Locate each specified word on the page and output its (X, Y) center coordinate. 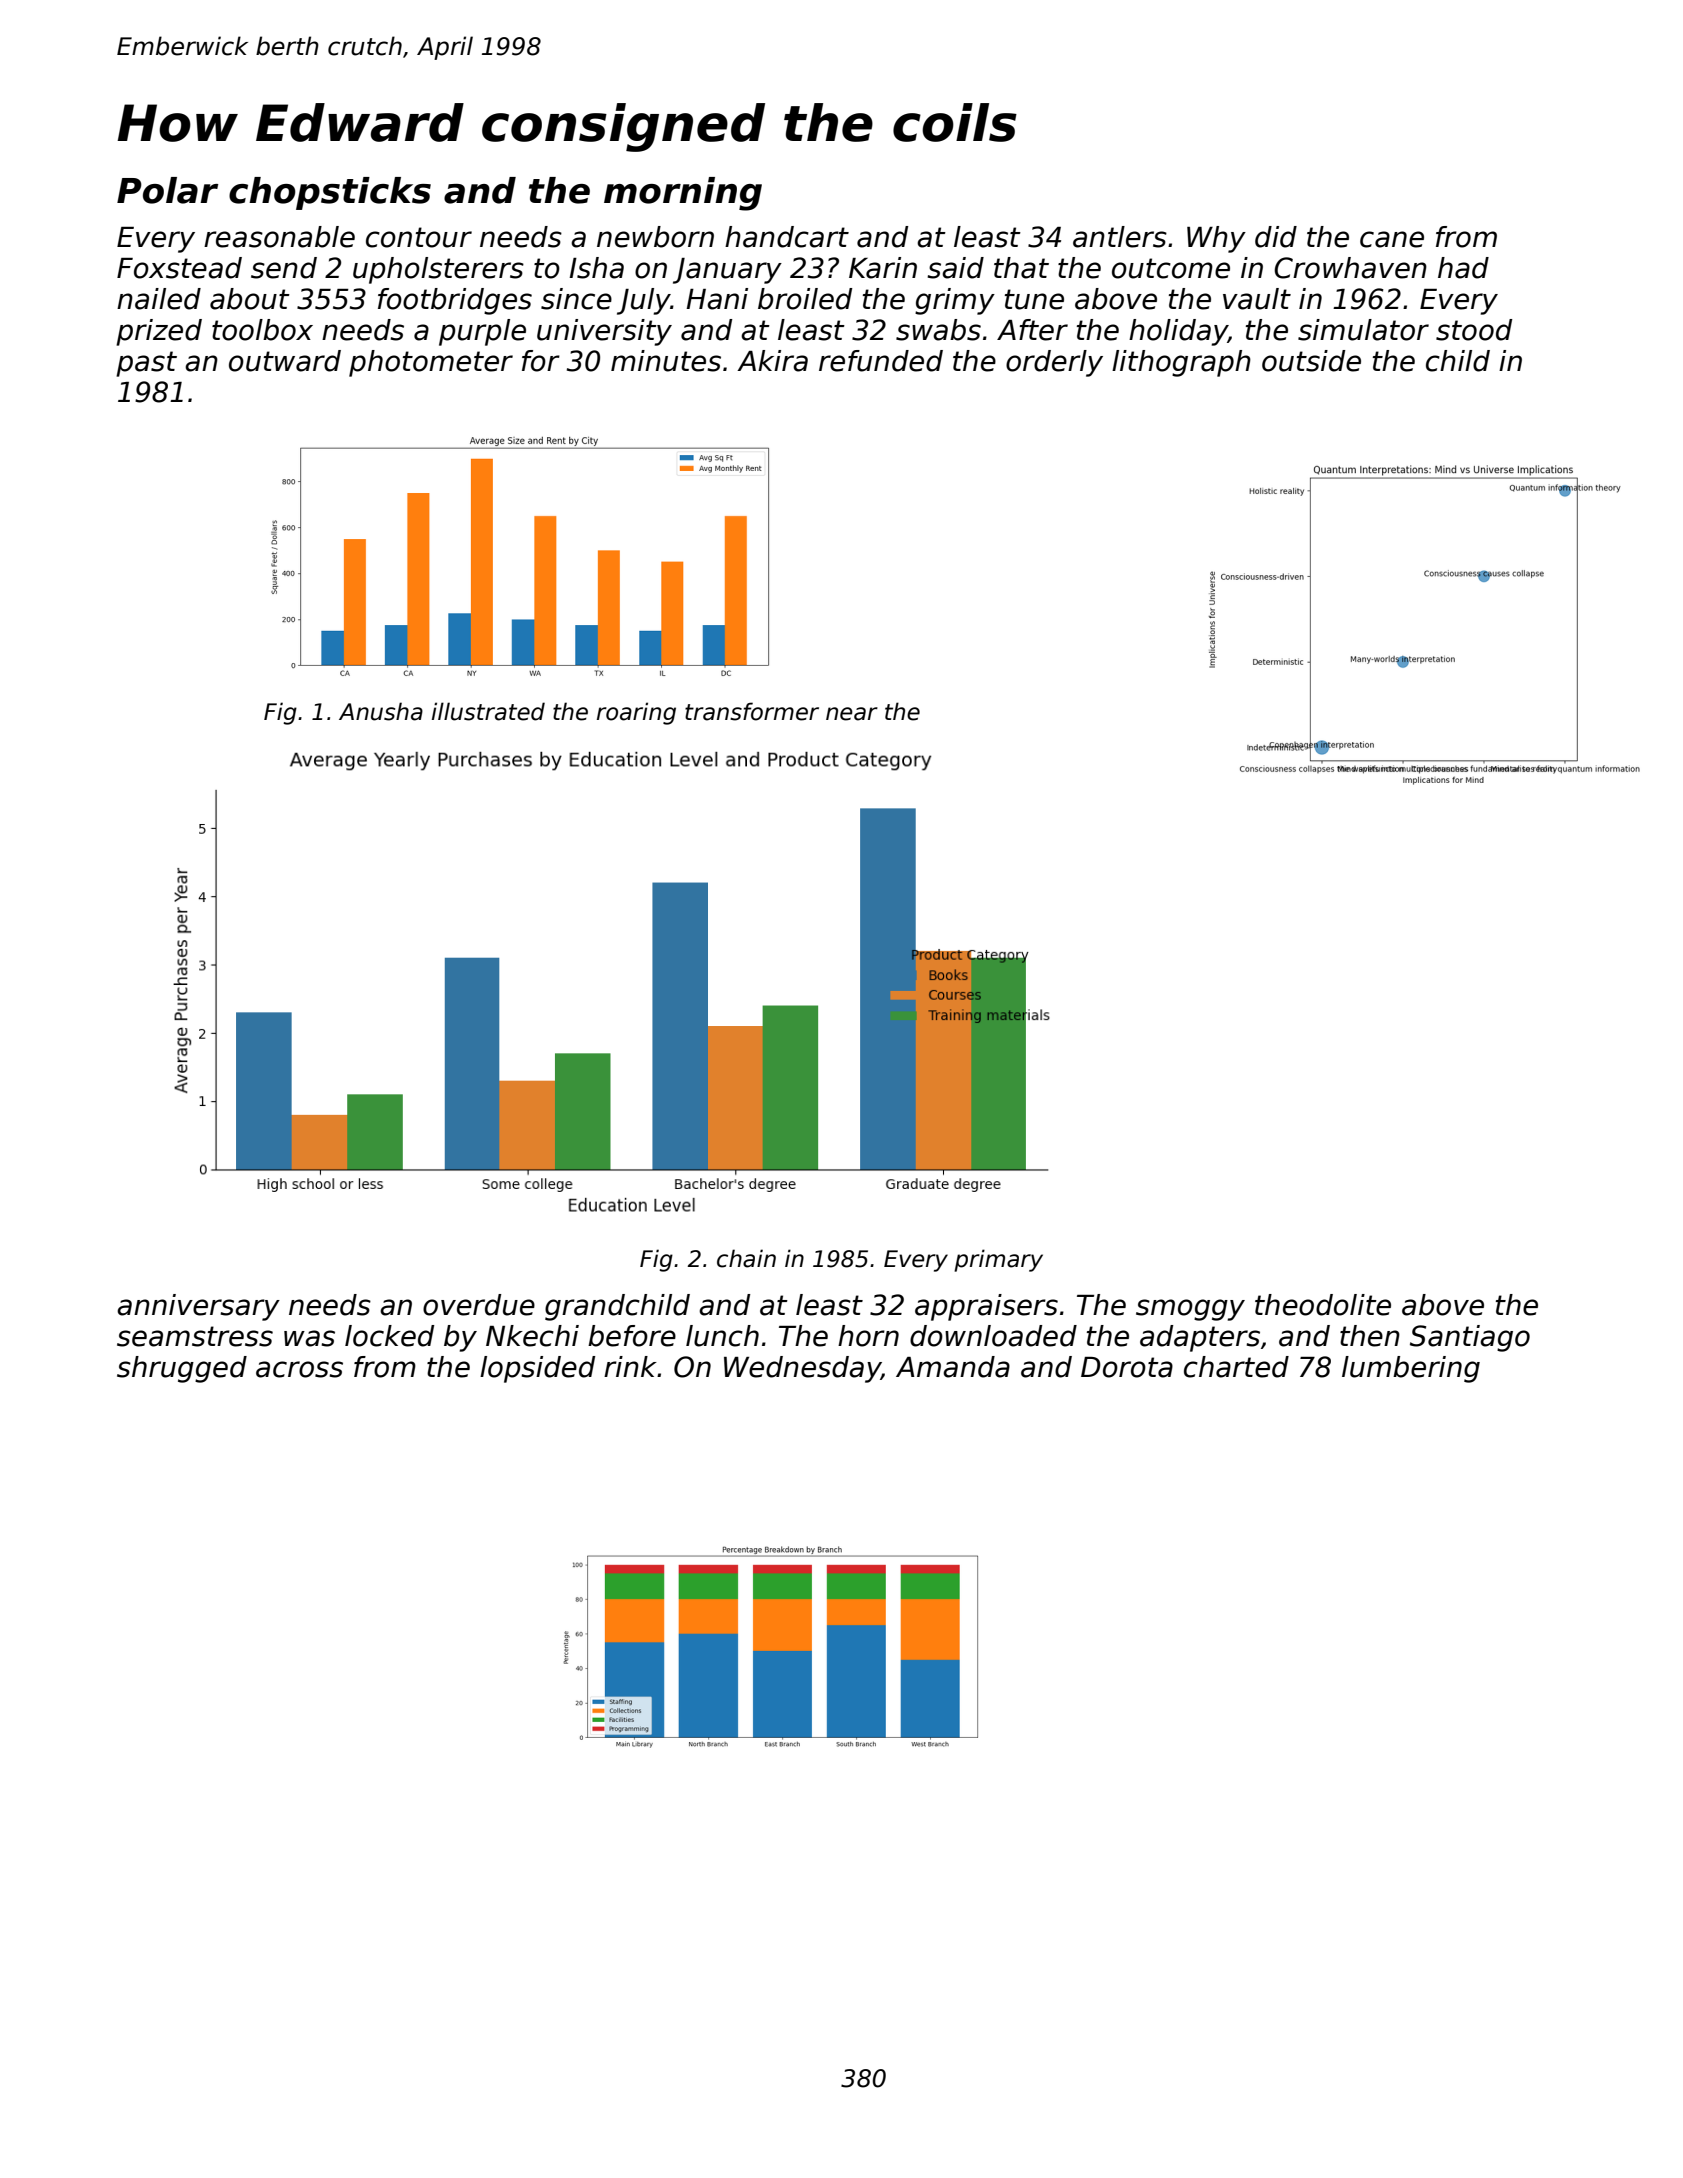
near (852, 714)
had (1463, 268)
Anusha (381, 711)
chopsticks (330, 193)
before (632, 1336)
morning (683, 194)
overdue (479, 1305)
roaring (636, 713)
